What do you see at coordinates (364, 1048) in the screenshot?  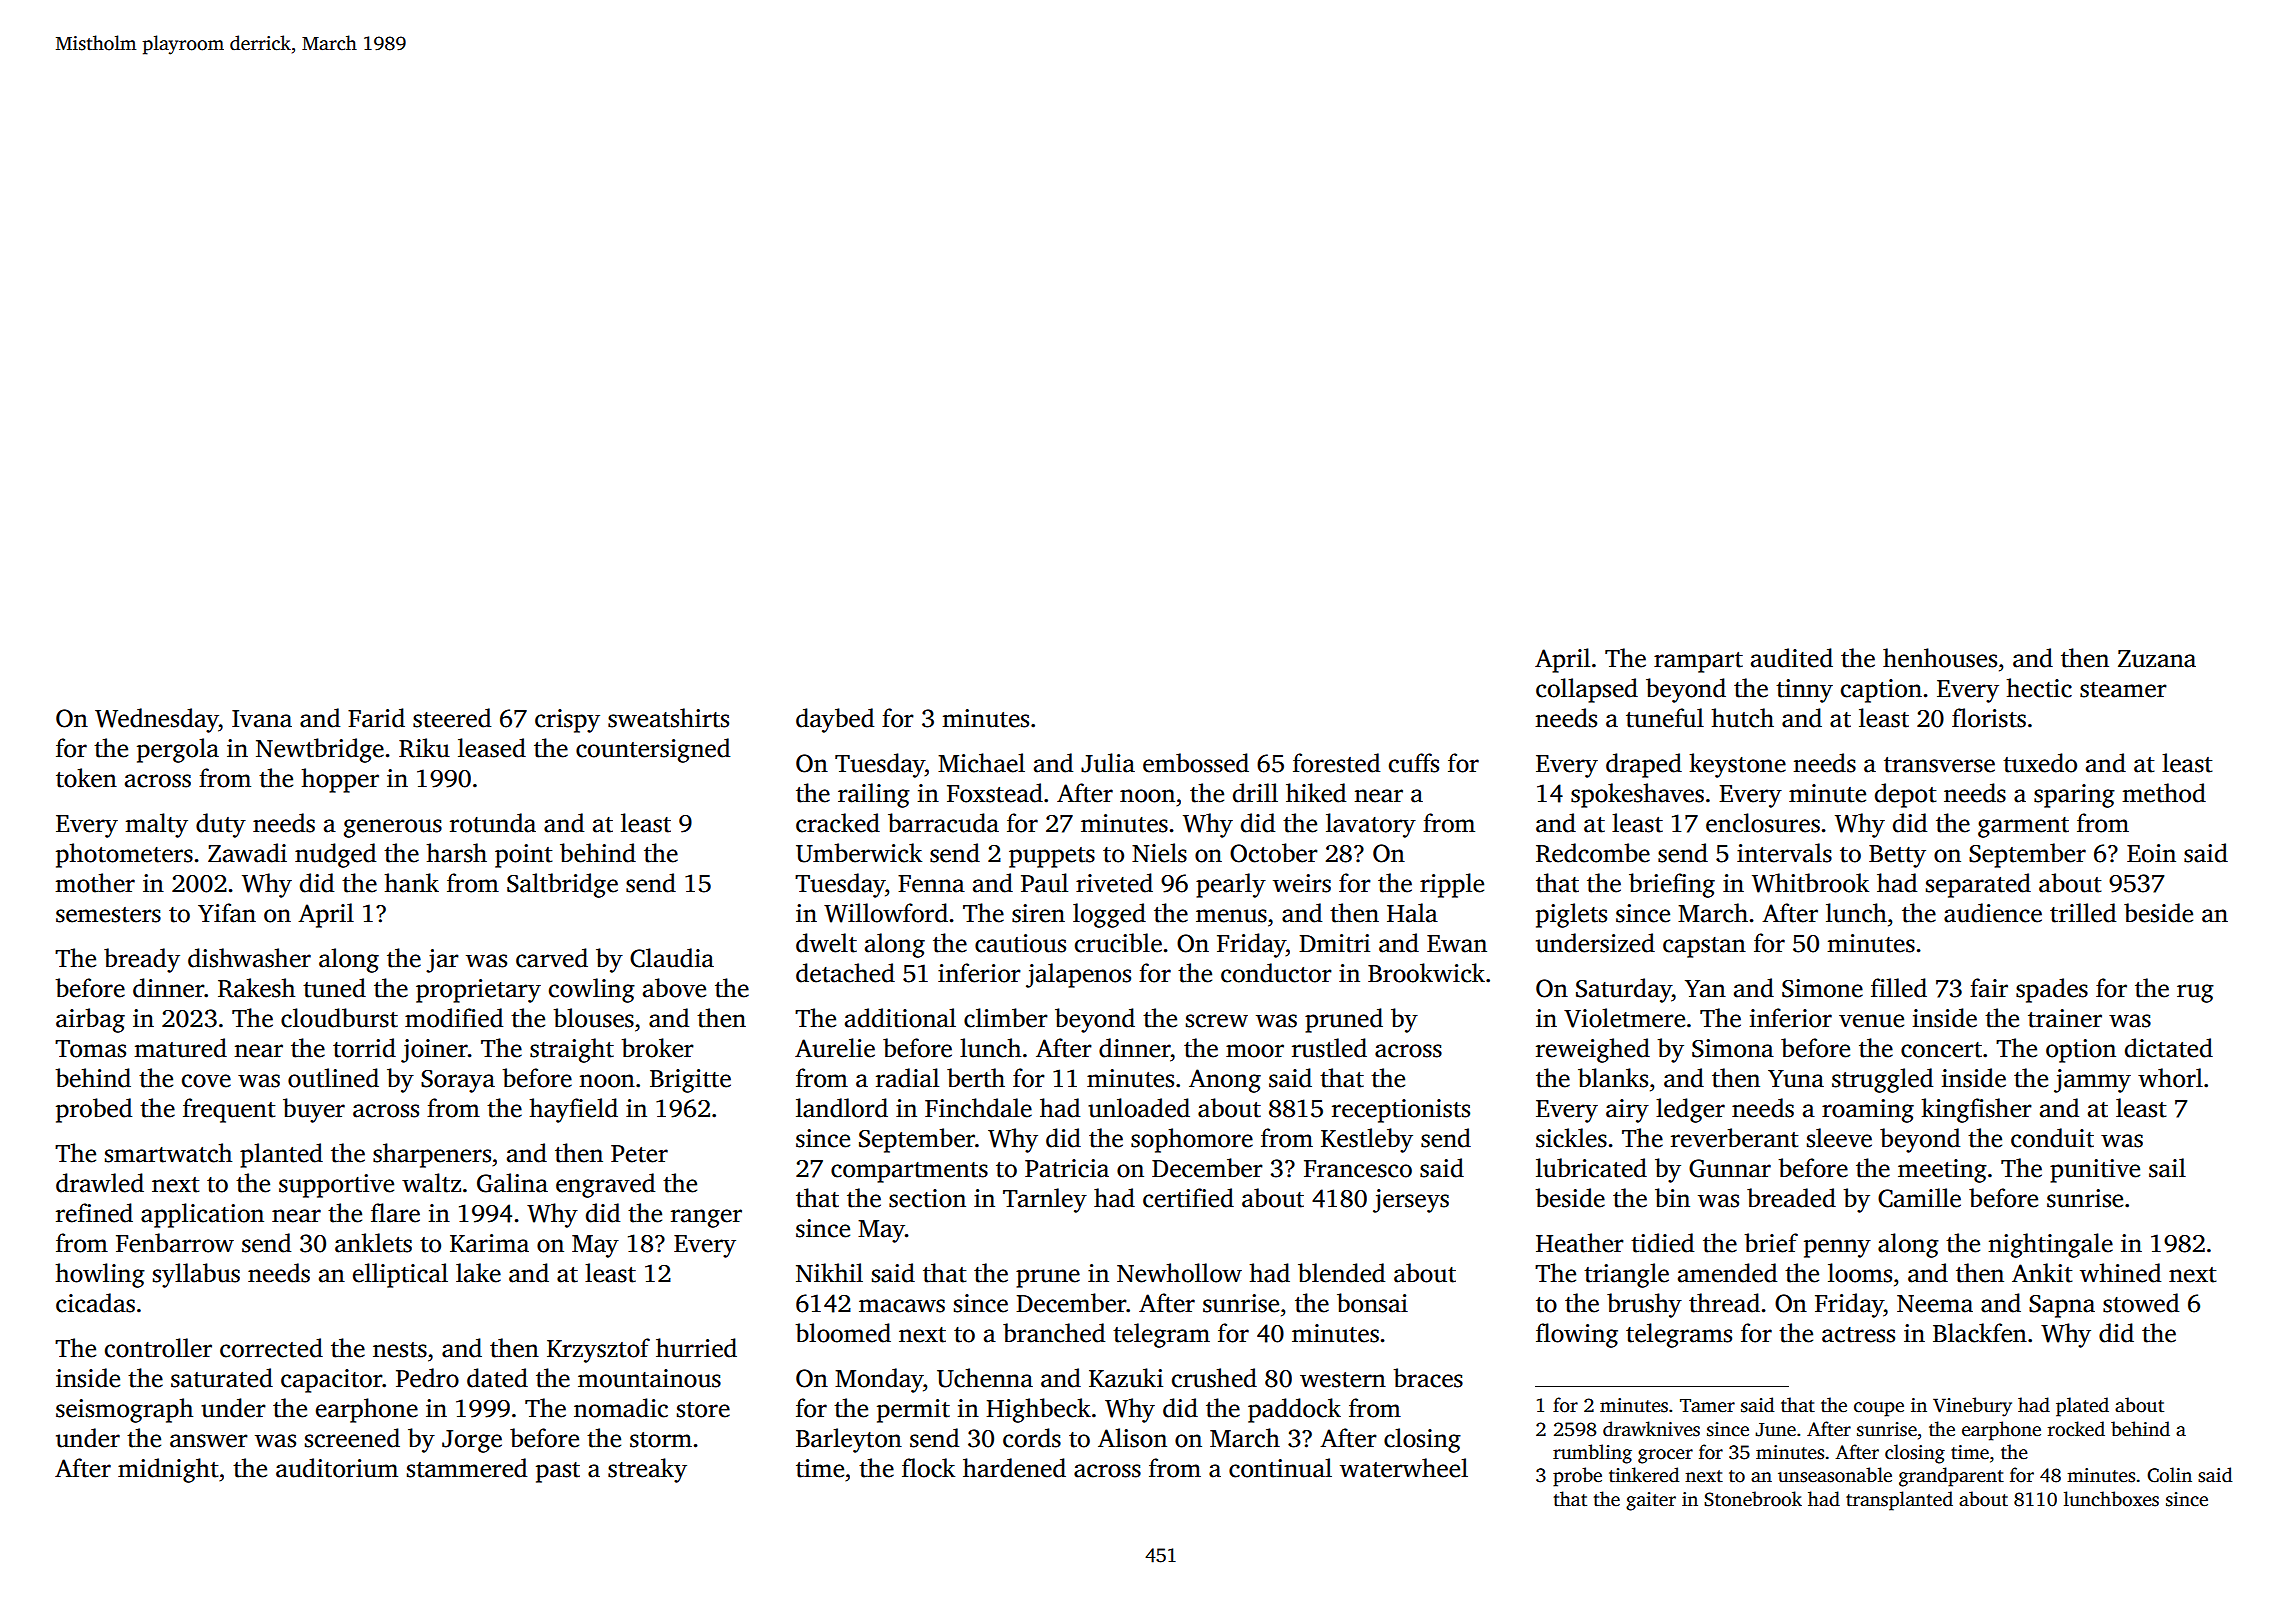 I see `torrid` at bounding box center [364, 1048].
